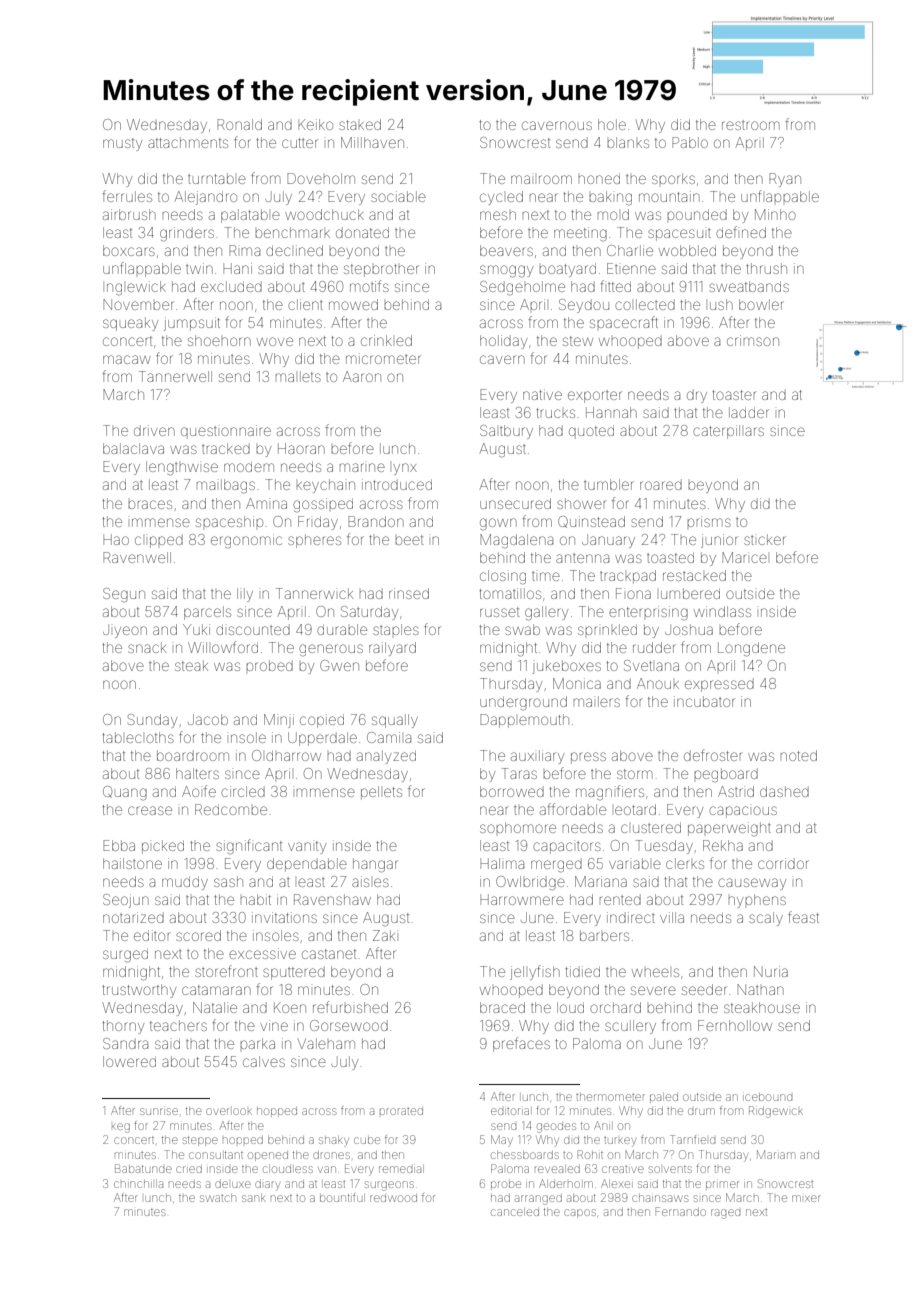 The height and width of the screenshot is (1308, 924). Describe the element at coordinates (393, 1198) in the screenshot. I see `redwood` at that location.
